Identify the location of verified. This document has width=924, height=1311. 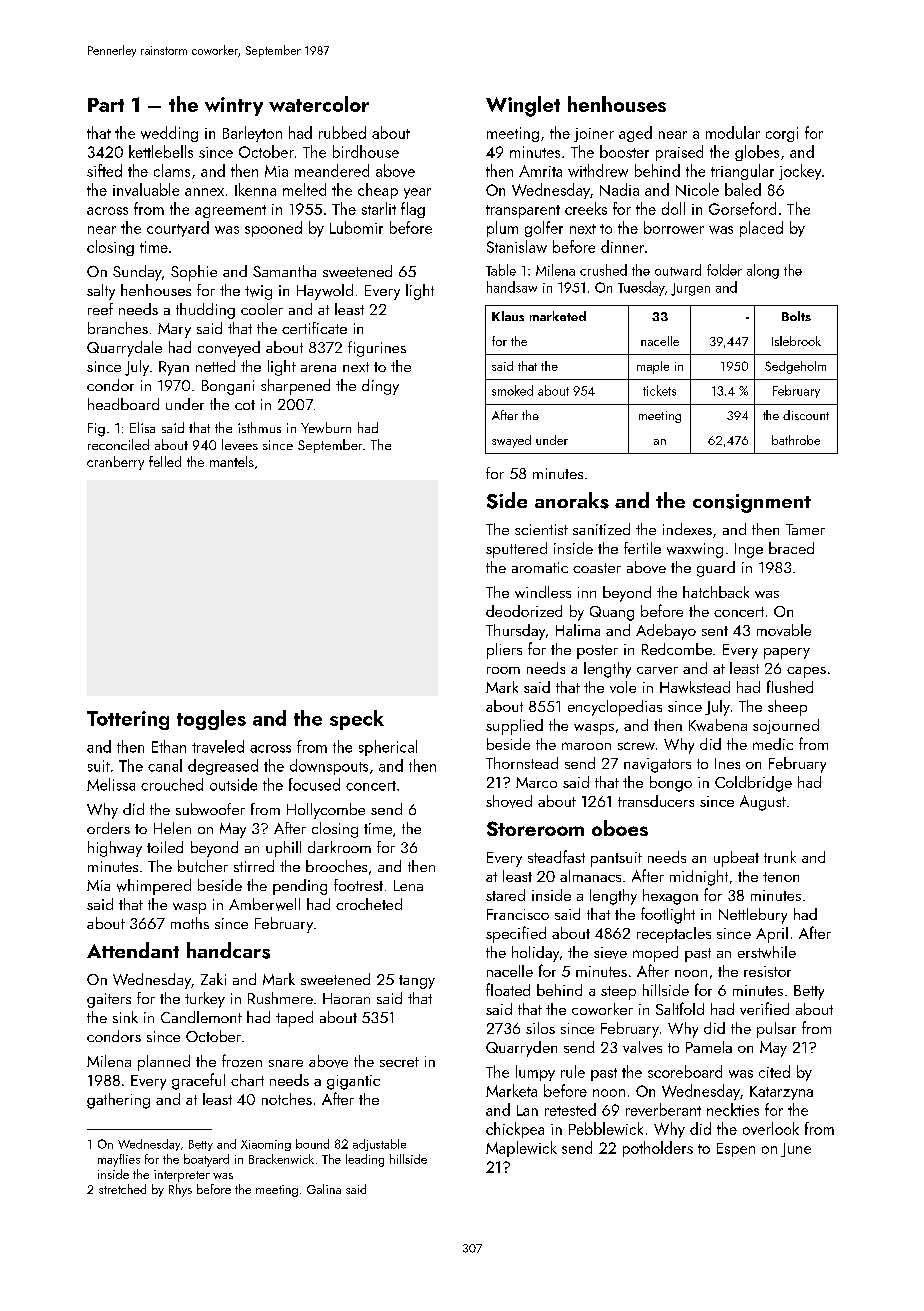
(764, 1008).
